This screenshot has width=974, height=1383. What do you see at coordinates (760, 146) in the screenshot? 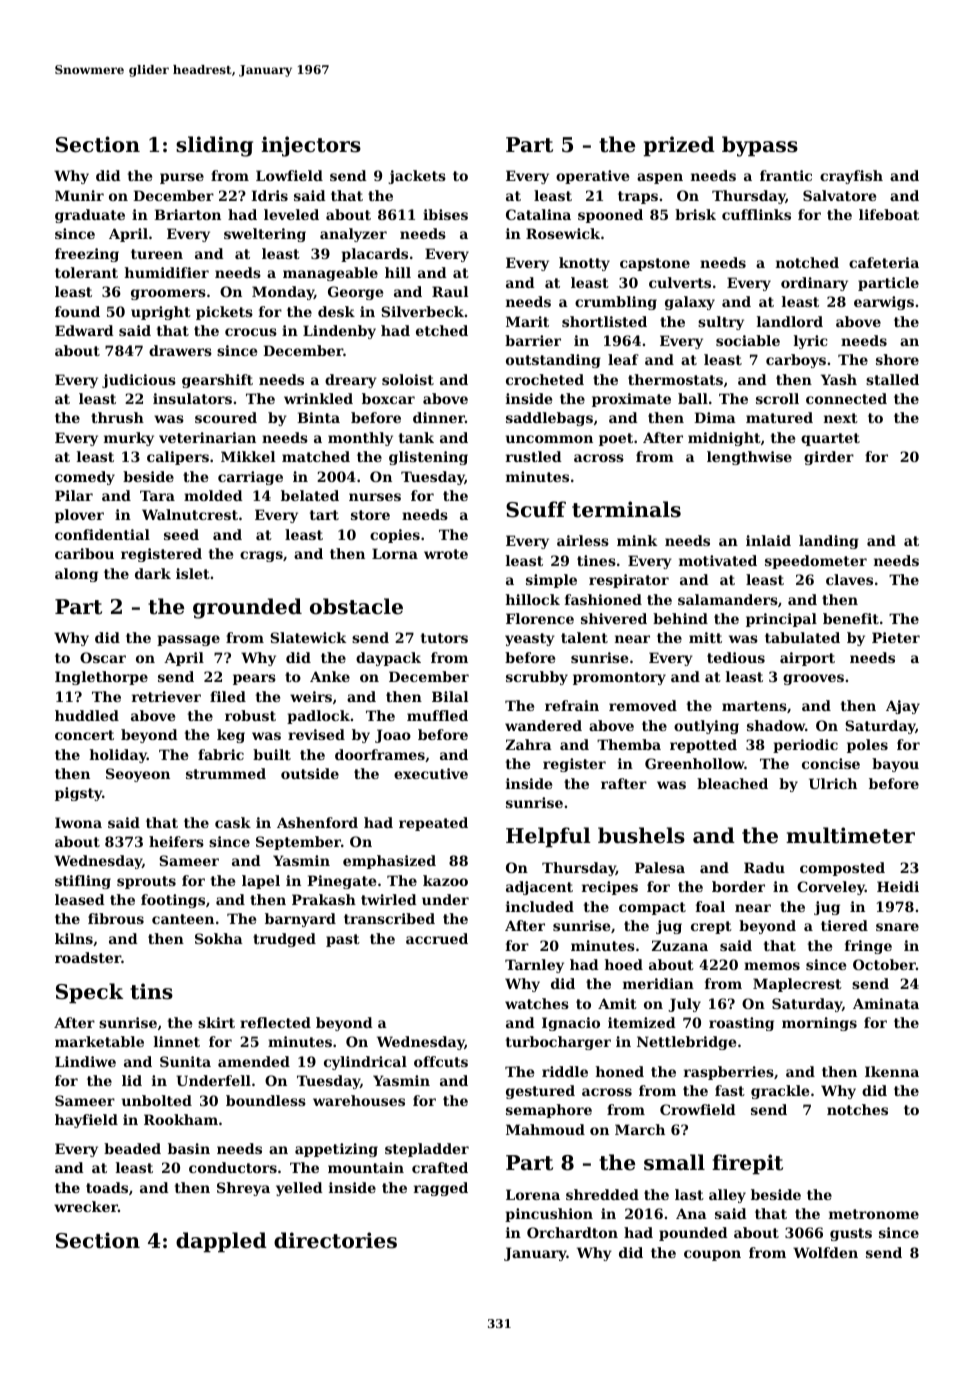
I see `bypass` at bounding box center [760, 146].
